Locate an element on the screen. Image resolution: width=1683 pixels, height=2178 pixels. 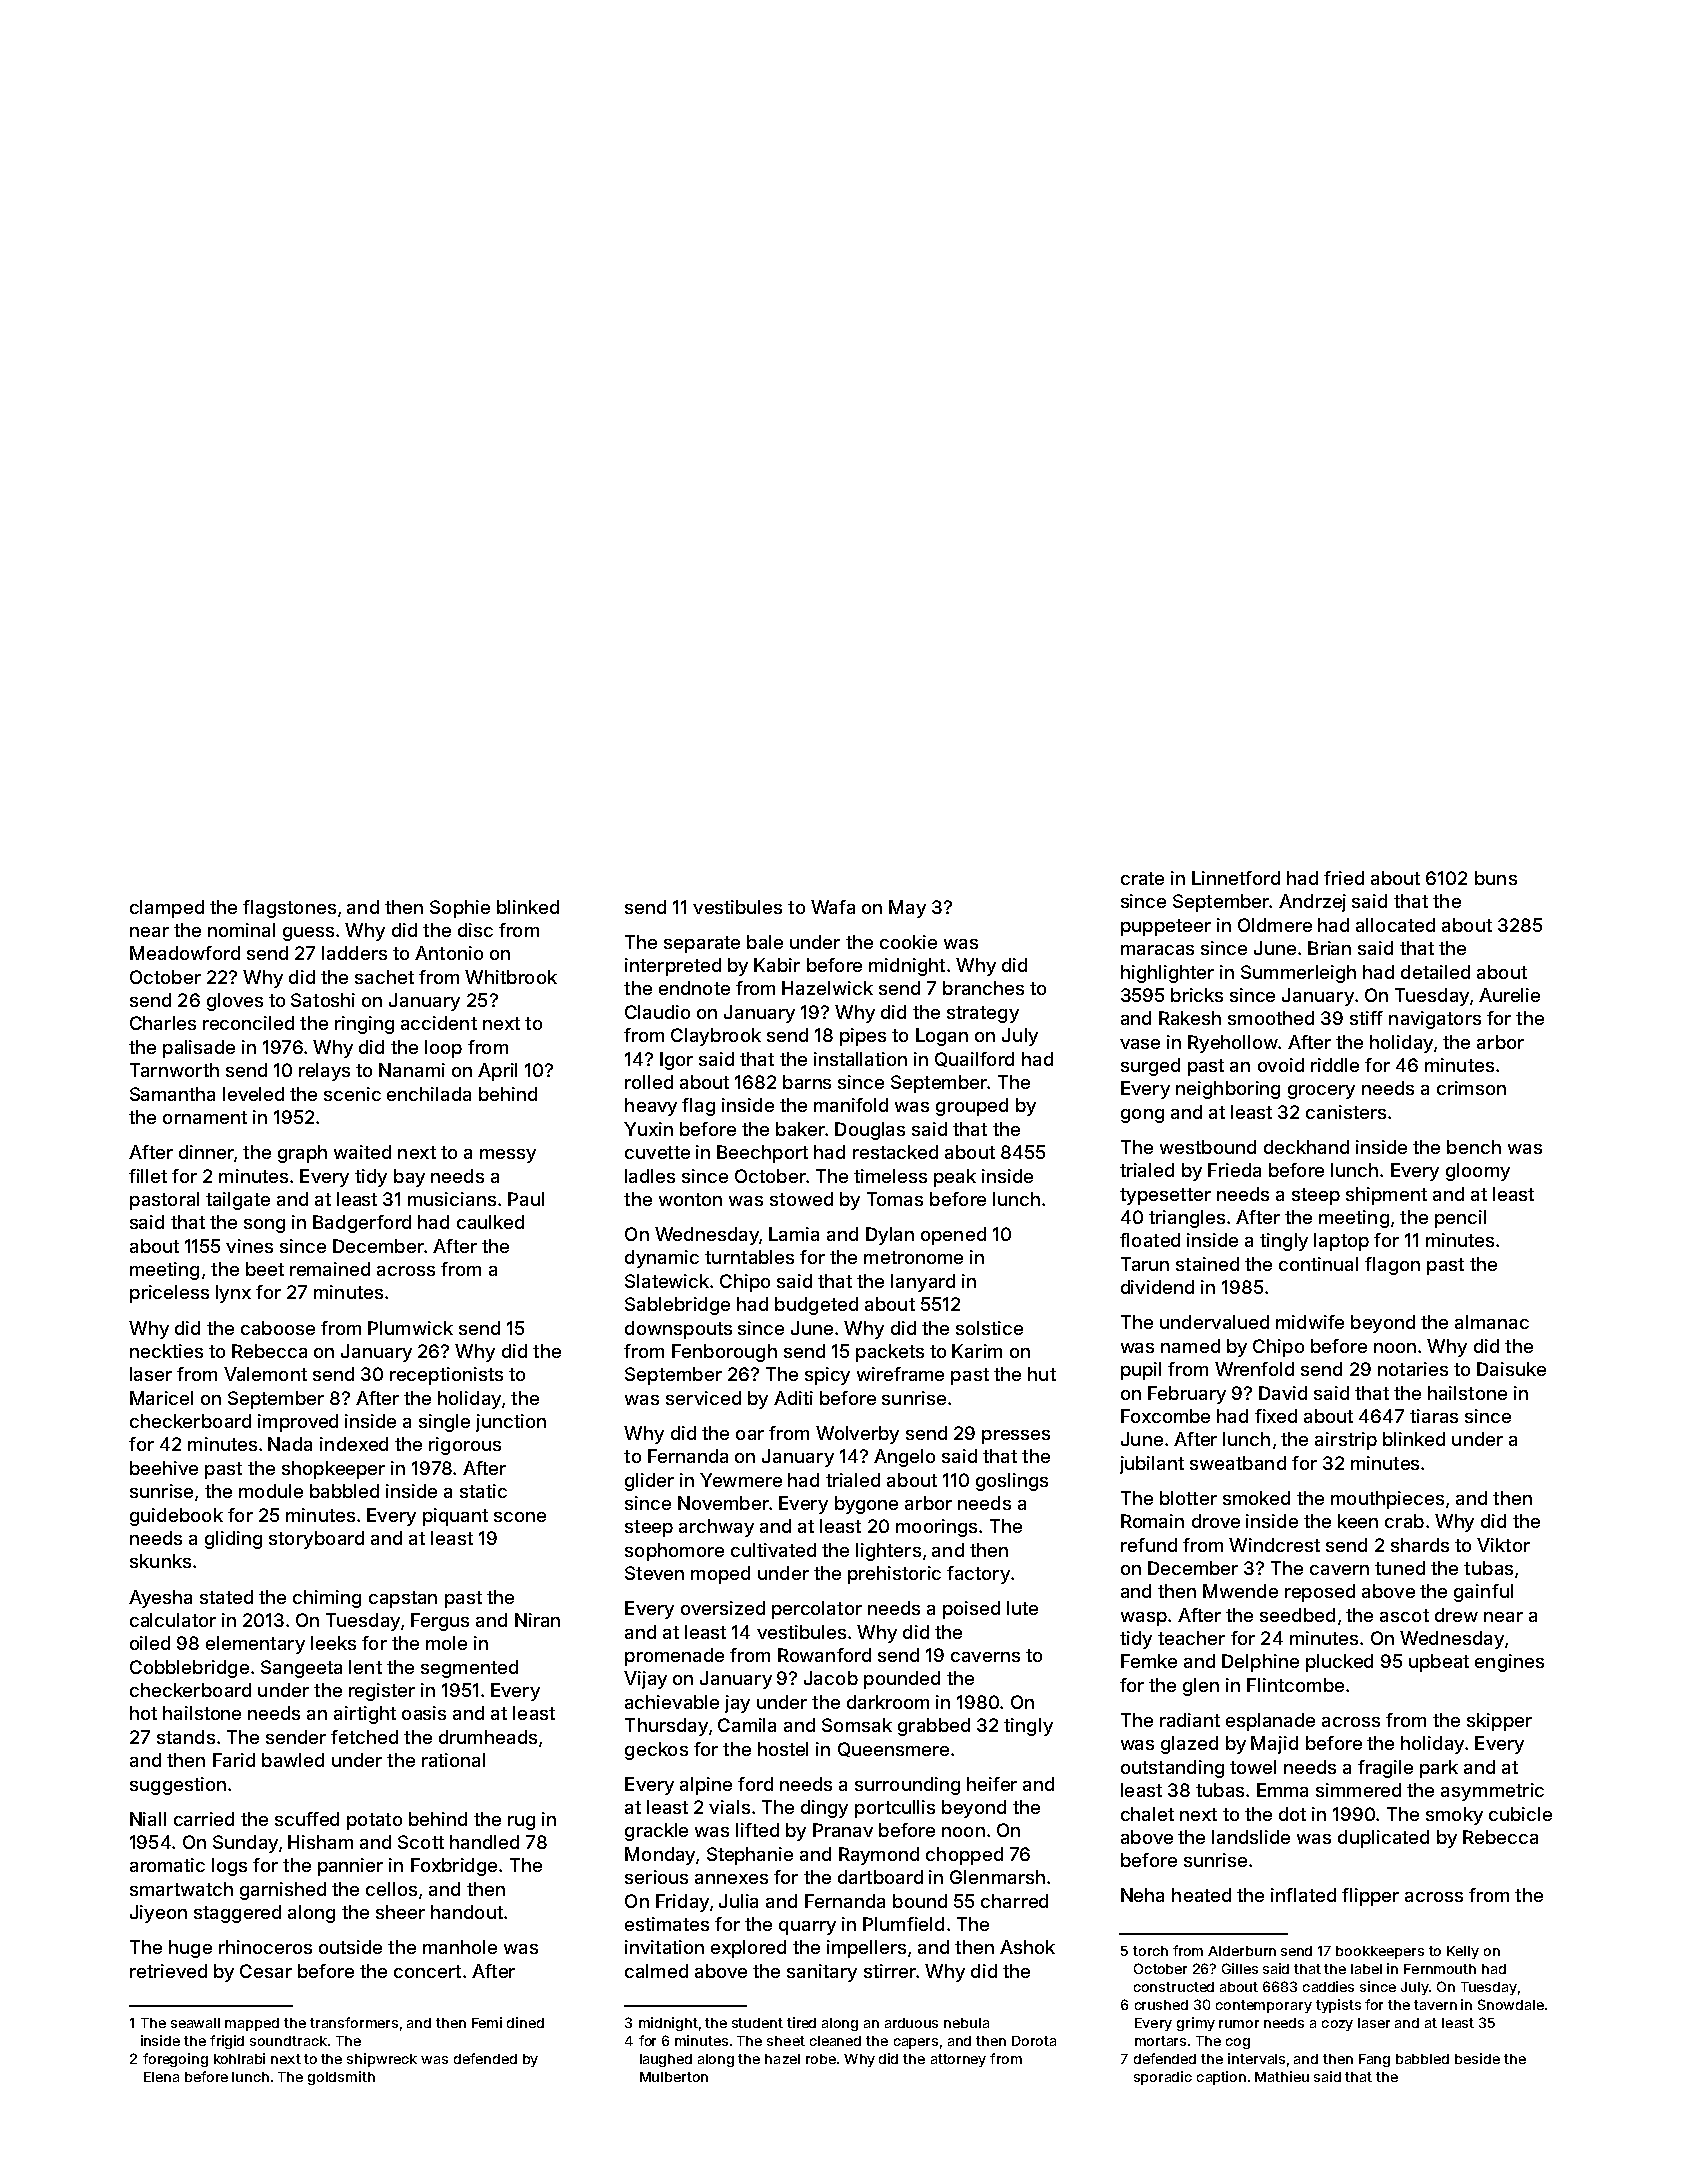
bench is located at coordinates (1474, 1147).
